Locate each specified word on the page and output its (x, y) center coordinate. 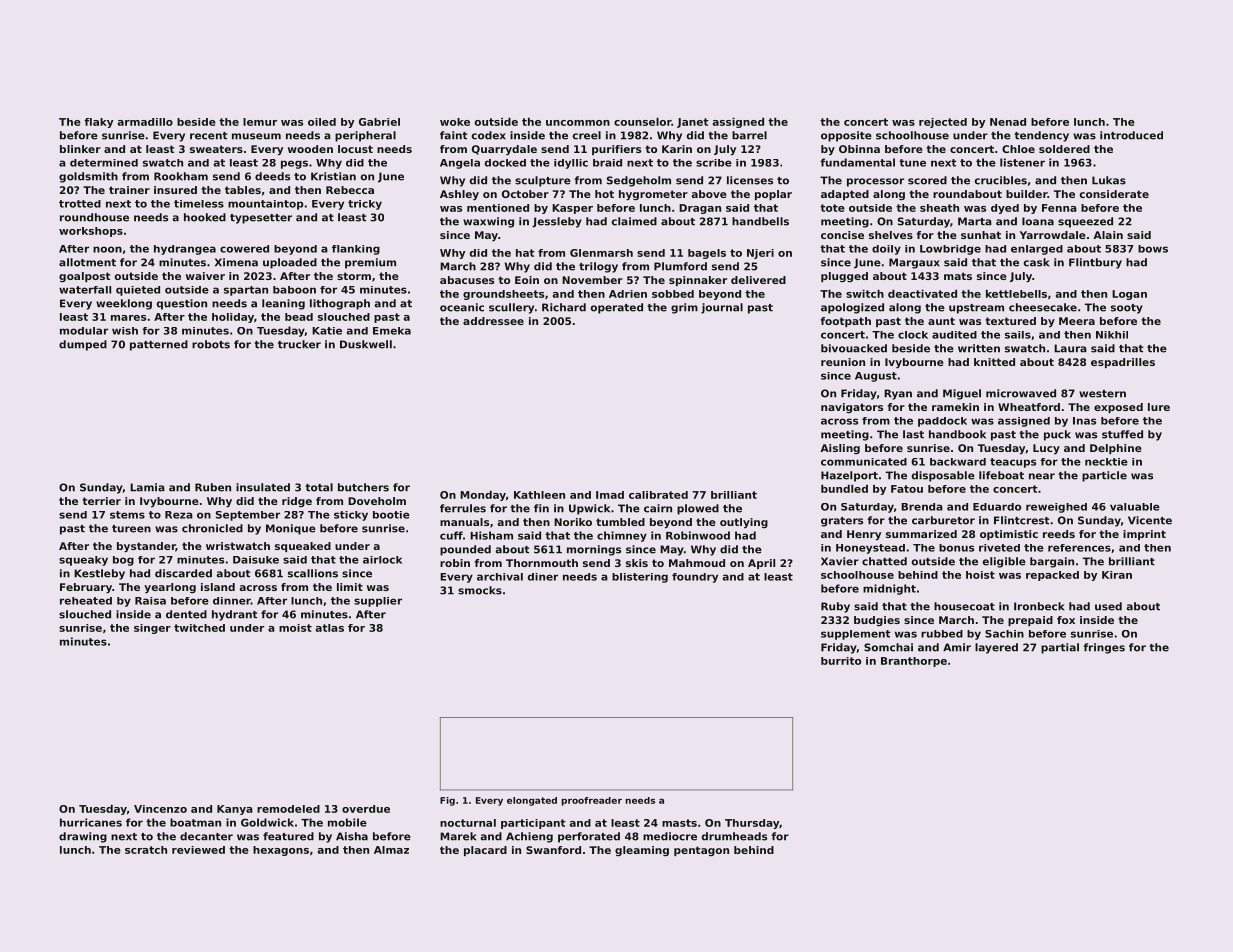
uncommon (578, 123)
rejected (943, 123)
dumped (83, 345)
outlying (744, 523)
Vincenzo (160, 809)
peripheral (365, 136)
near (1042, 476)
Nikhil (1112, 335)
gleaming (642, 851)
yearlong (170, 588)
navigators (852, 408)
